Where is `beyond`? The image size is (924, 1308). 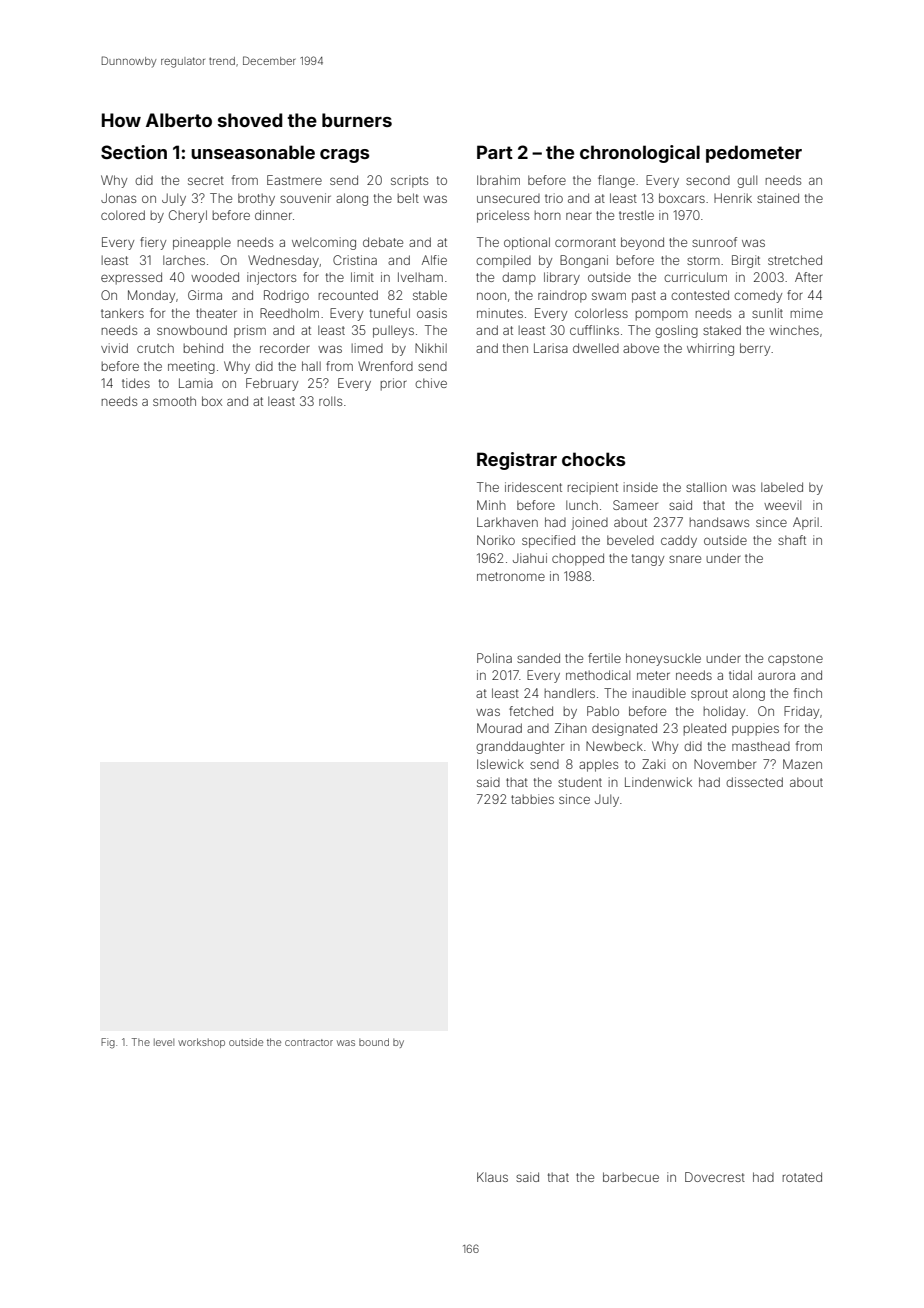 beyond is located at coordinates (642, 243).
